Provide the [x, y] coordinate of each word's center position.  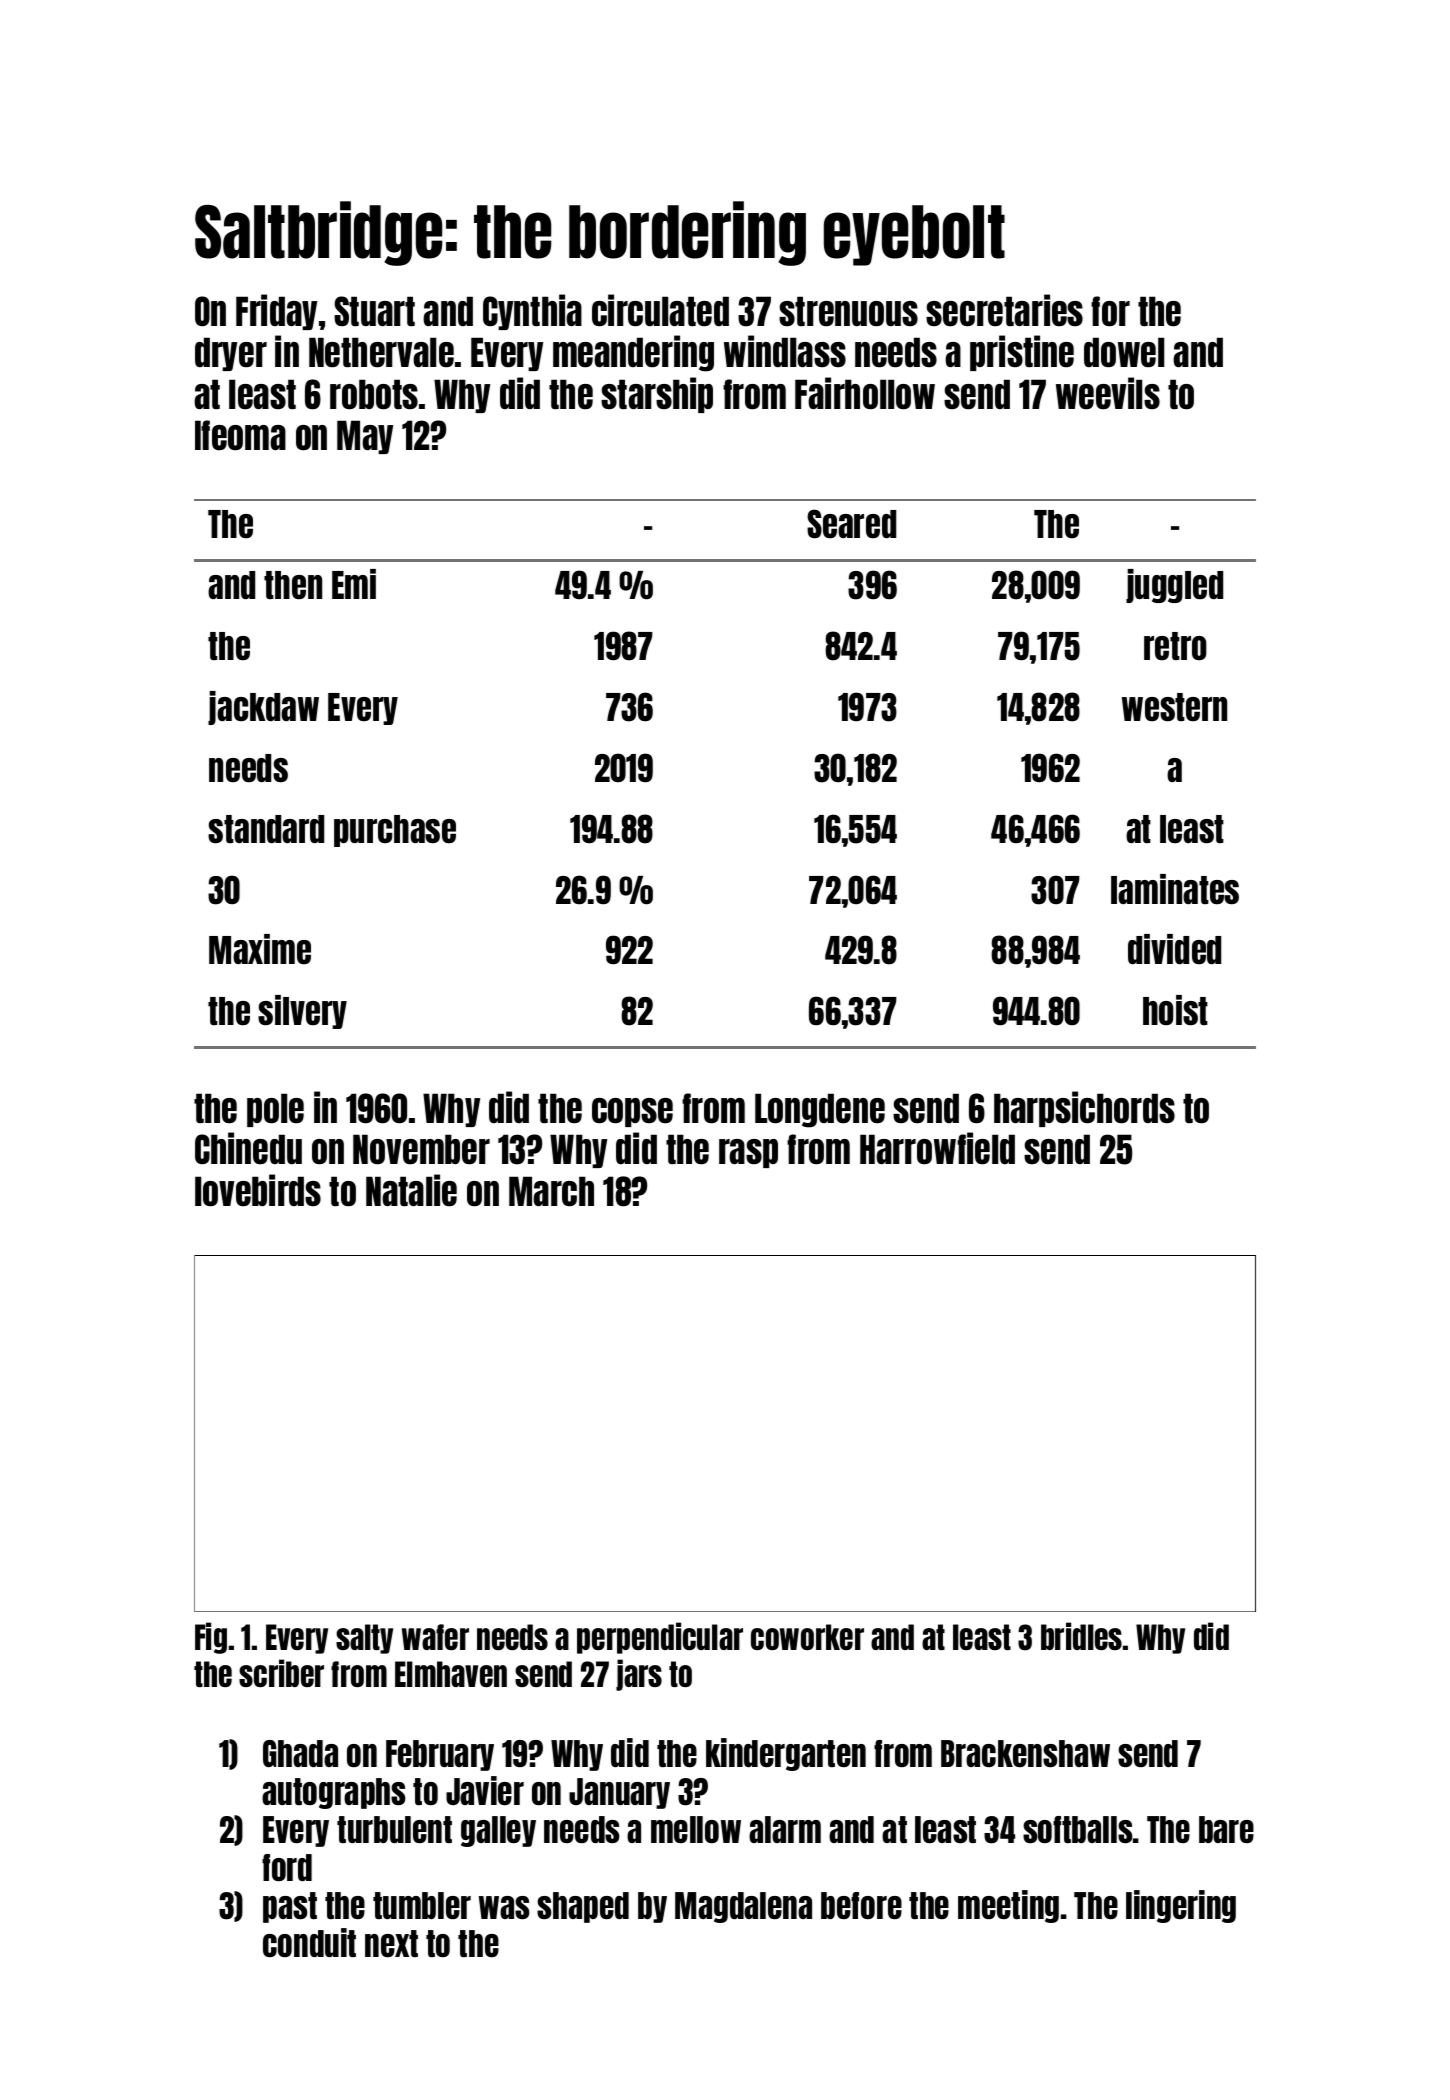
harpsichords [1084, 1109]
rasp [748, 1153]
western [1174, 707]
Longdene [820, 1110]
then [293, 585]
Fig [211, 1638]
